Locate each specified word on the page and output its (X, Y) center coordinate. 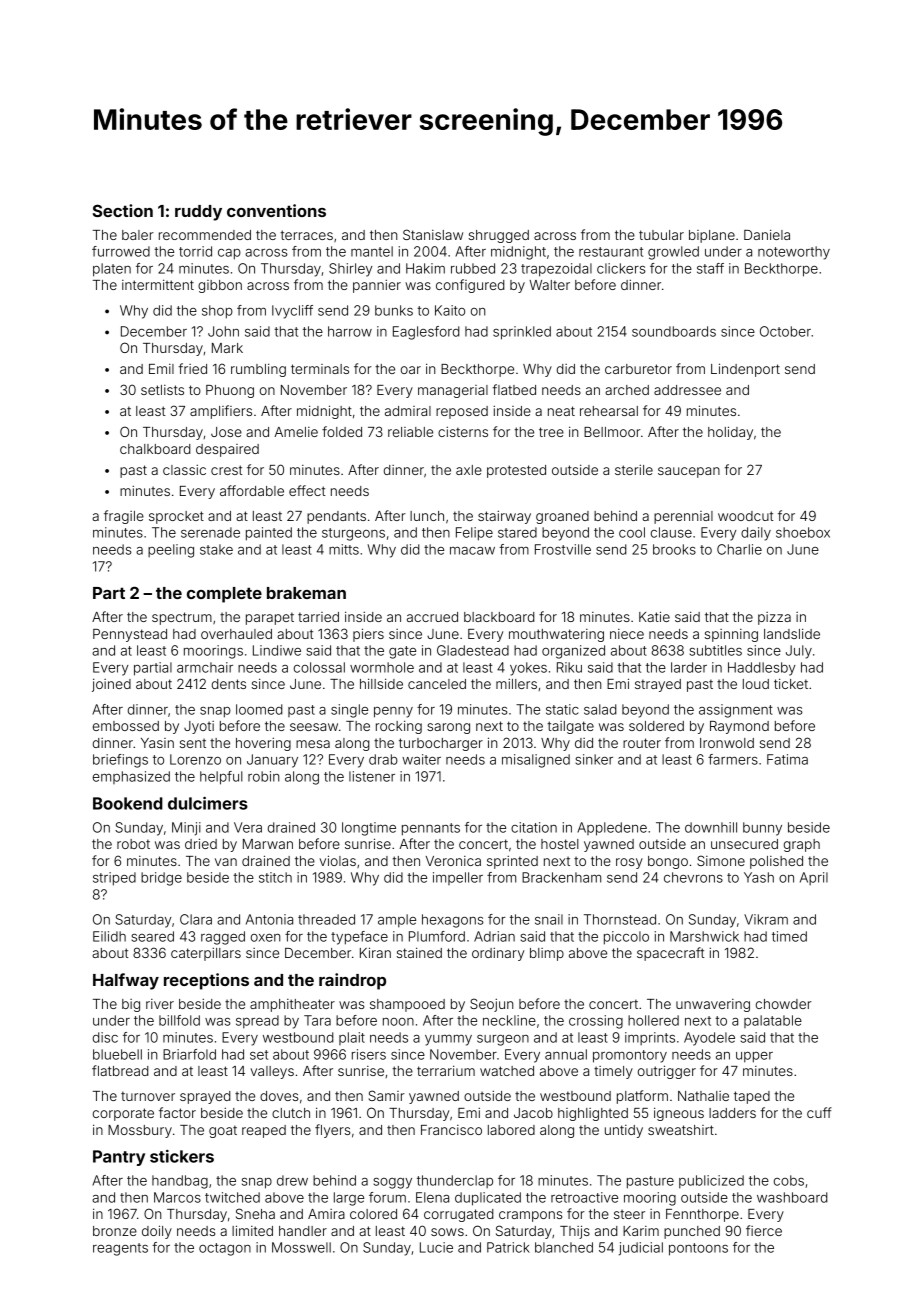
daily (756, 534)
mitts (344, 549)
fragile (124, 517)
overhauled (236, 634)
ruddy (198, 213)
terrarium (446, 1070)
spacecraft (671, 954)
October (785, 331)
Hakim (425, 268)
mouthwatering (556, 635)
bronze (115, 1231)
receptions (206, 981)
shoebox (803, 532)
